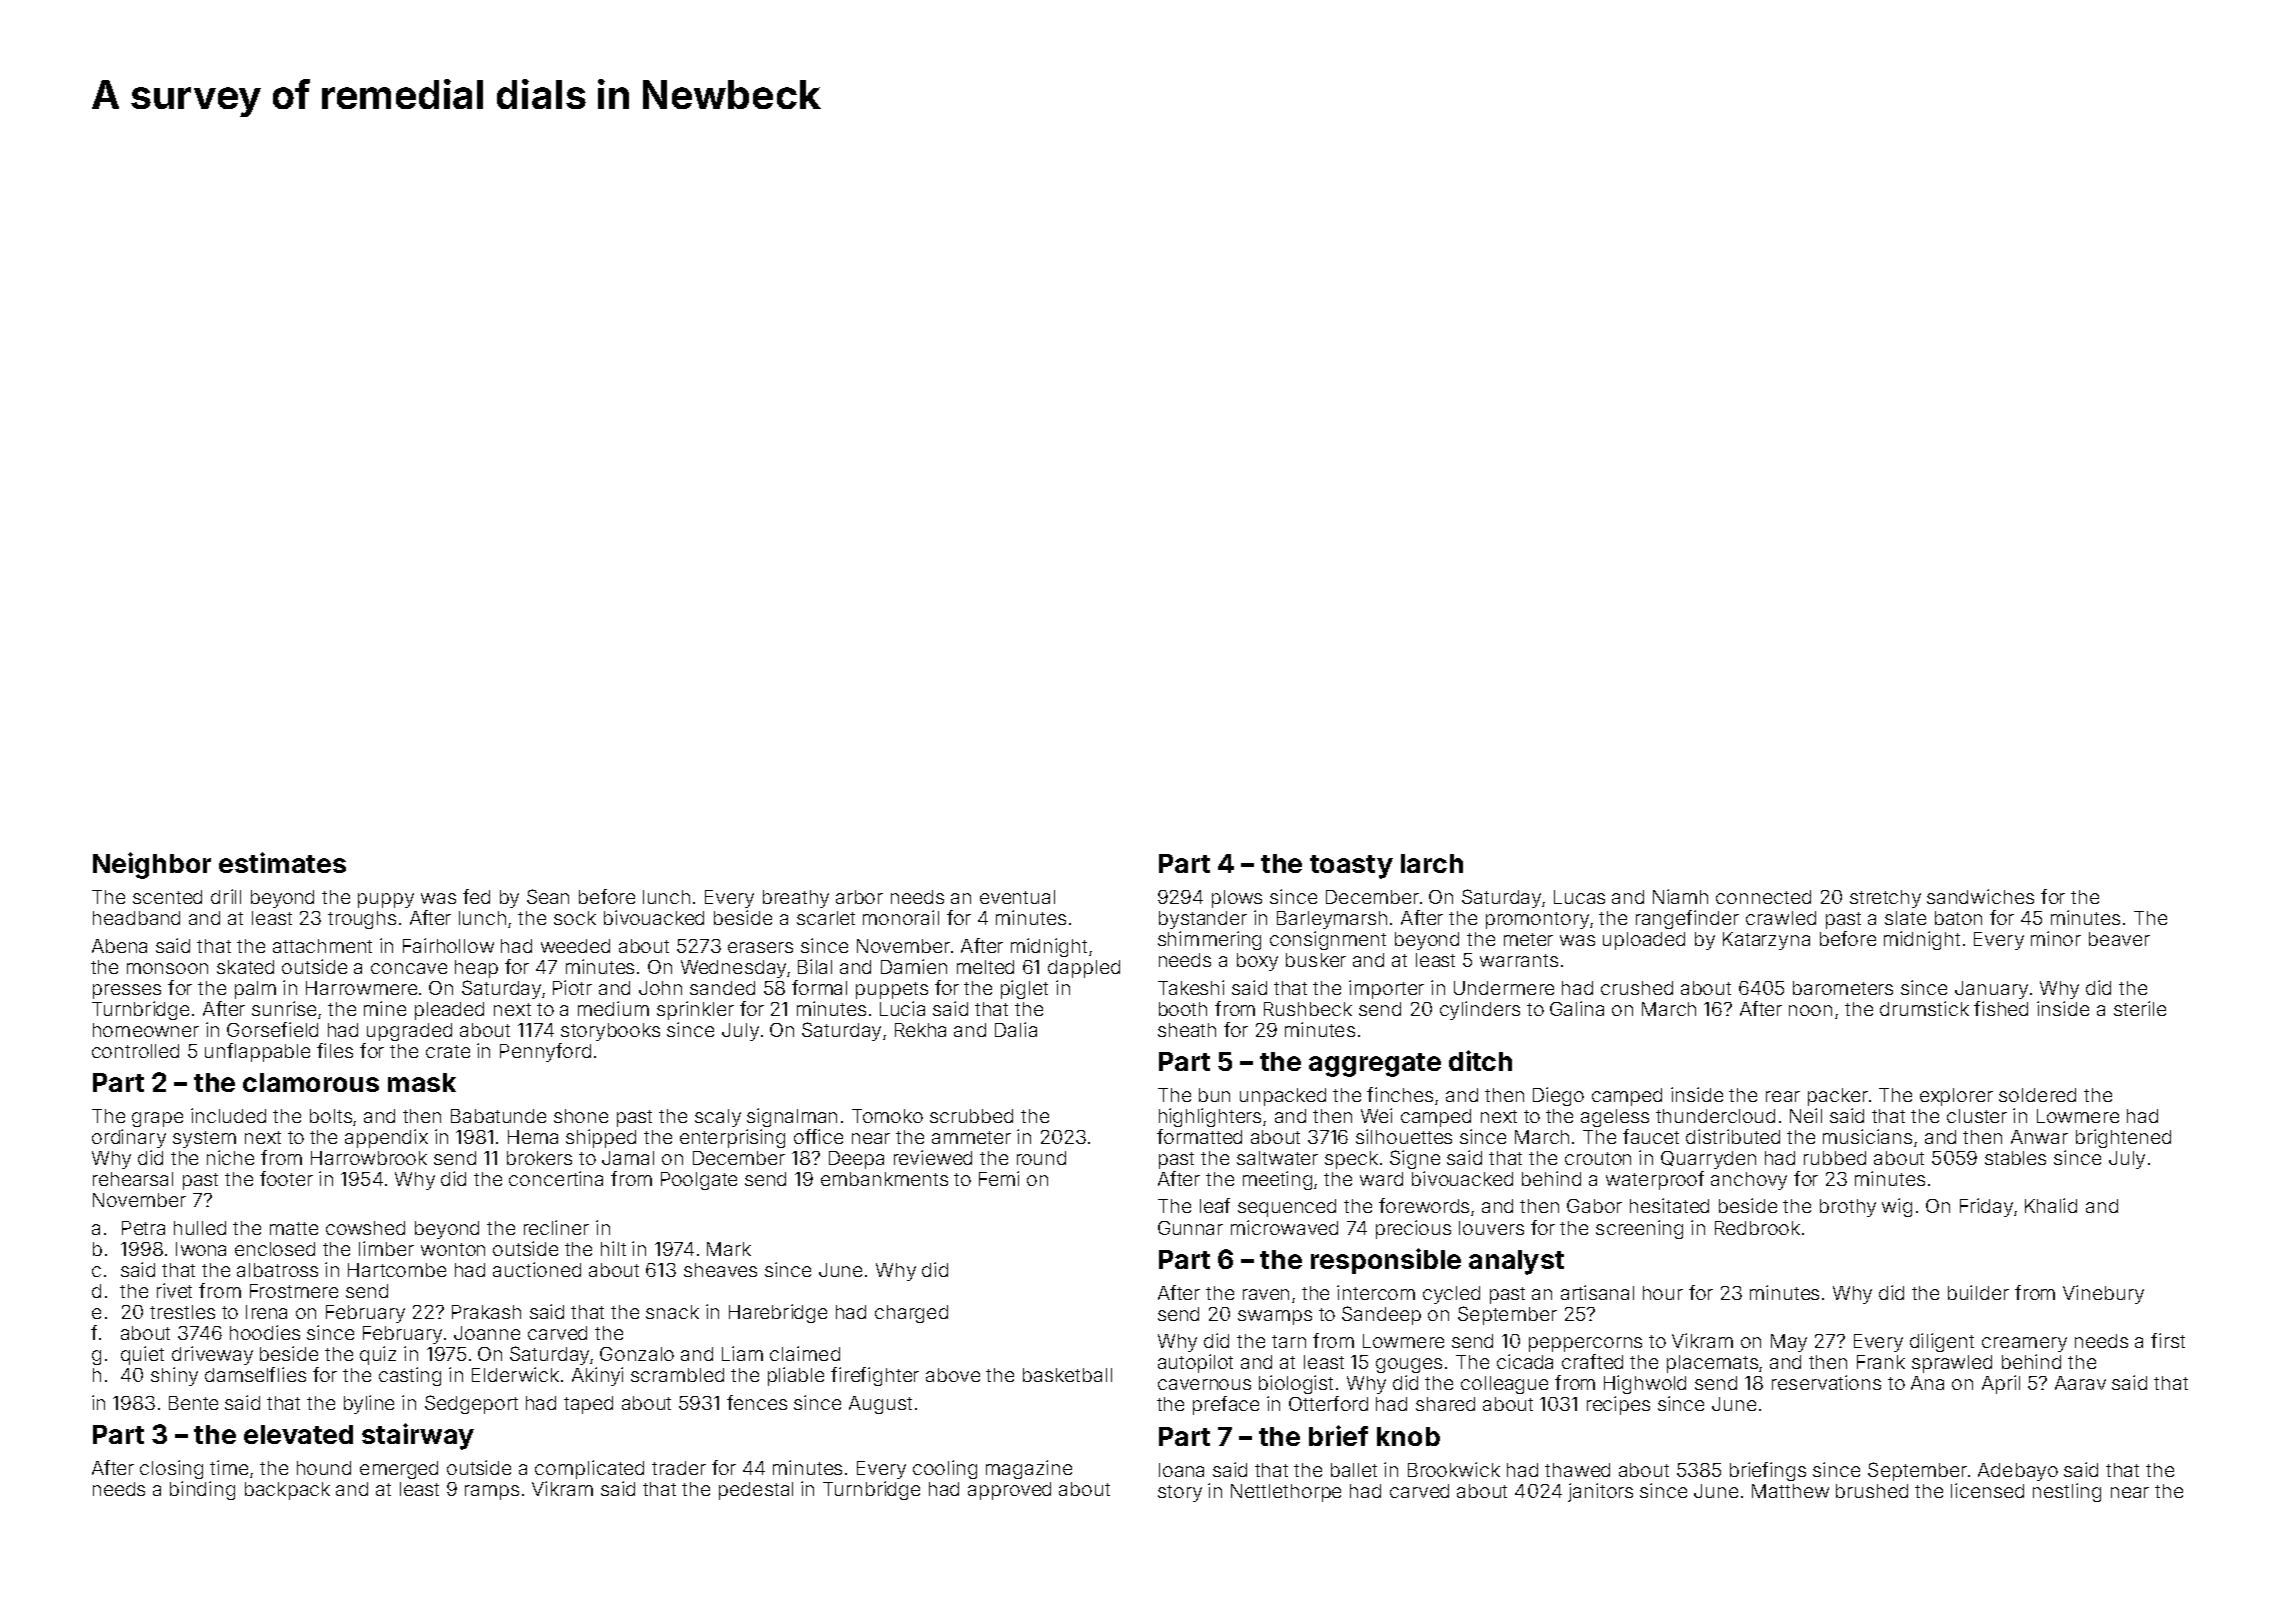 This document has width=2282, height=1614. What do you see at coordinates (266, 1312) in the document?
I see `Irena` at bounding box center [266, 1312].
